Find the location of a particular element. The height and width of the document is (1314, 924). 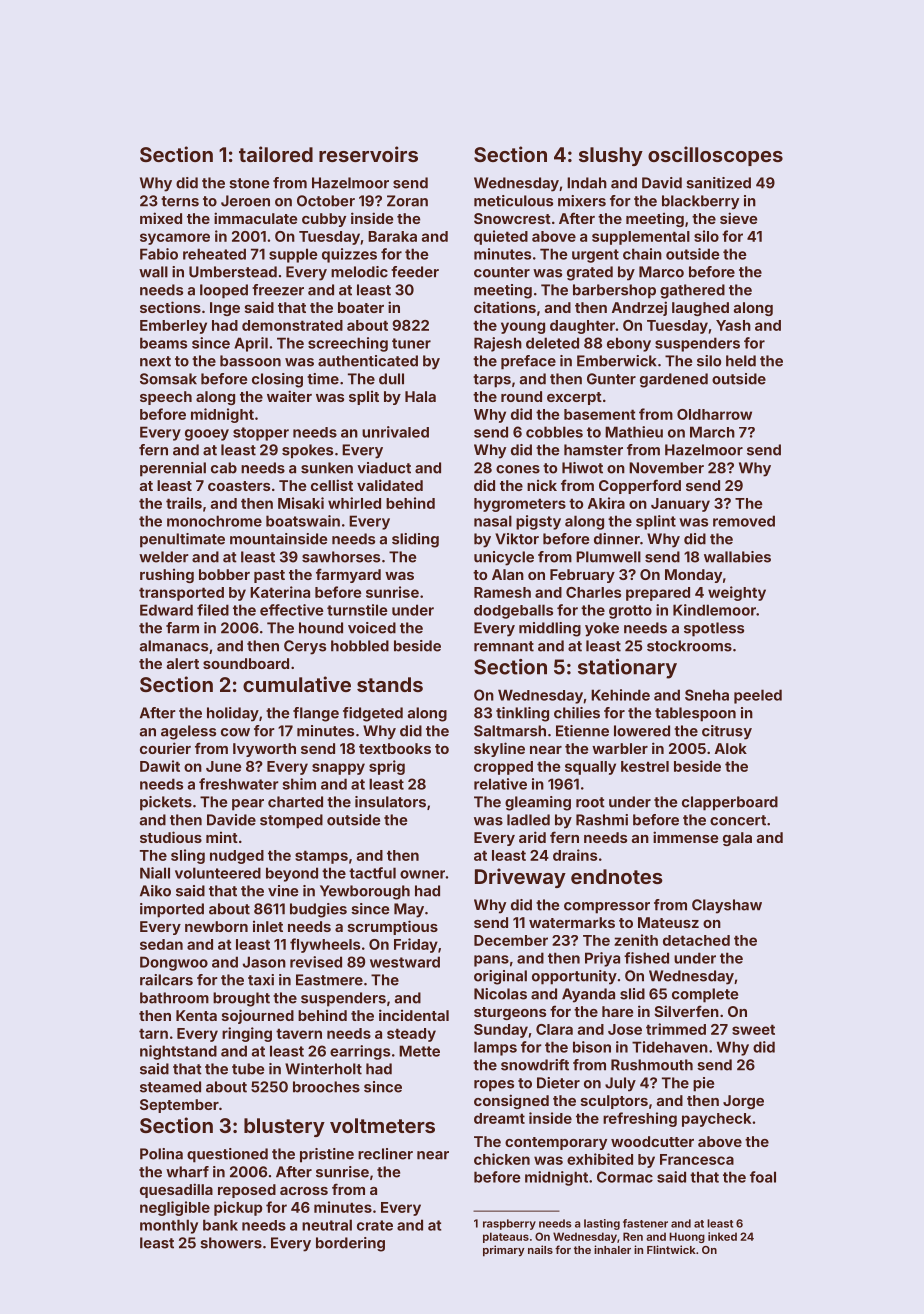

trails is located at coordinates (184, 503).
